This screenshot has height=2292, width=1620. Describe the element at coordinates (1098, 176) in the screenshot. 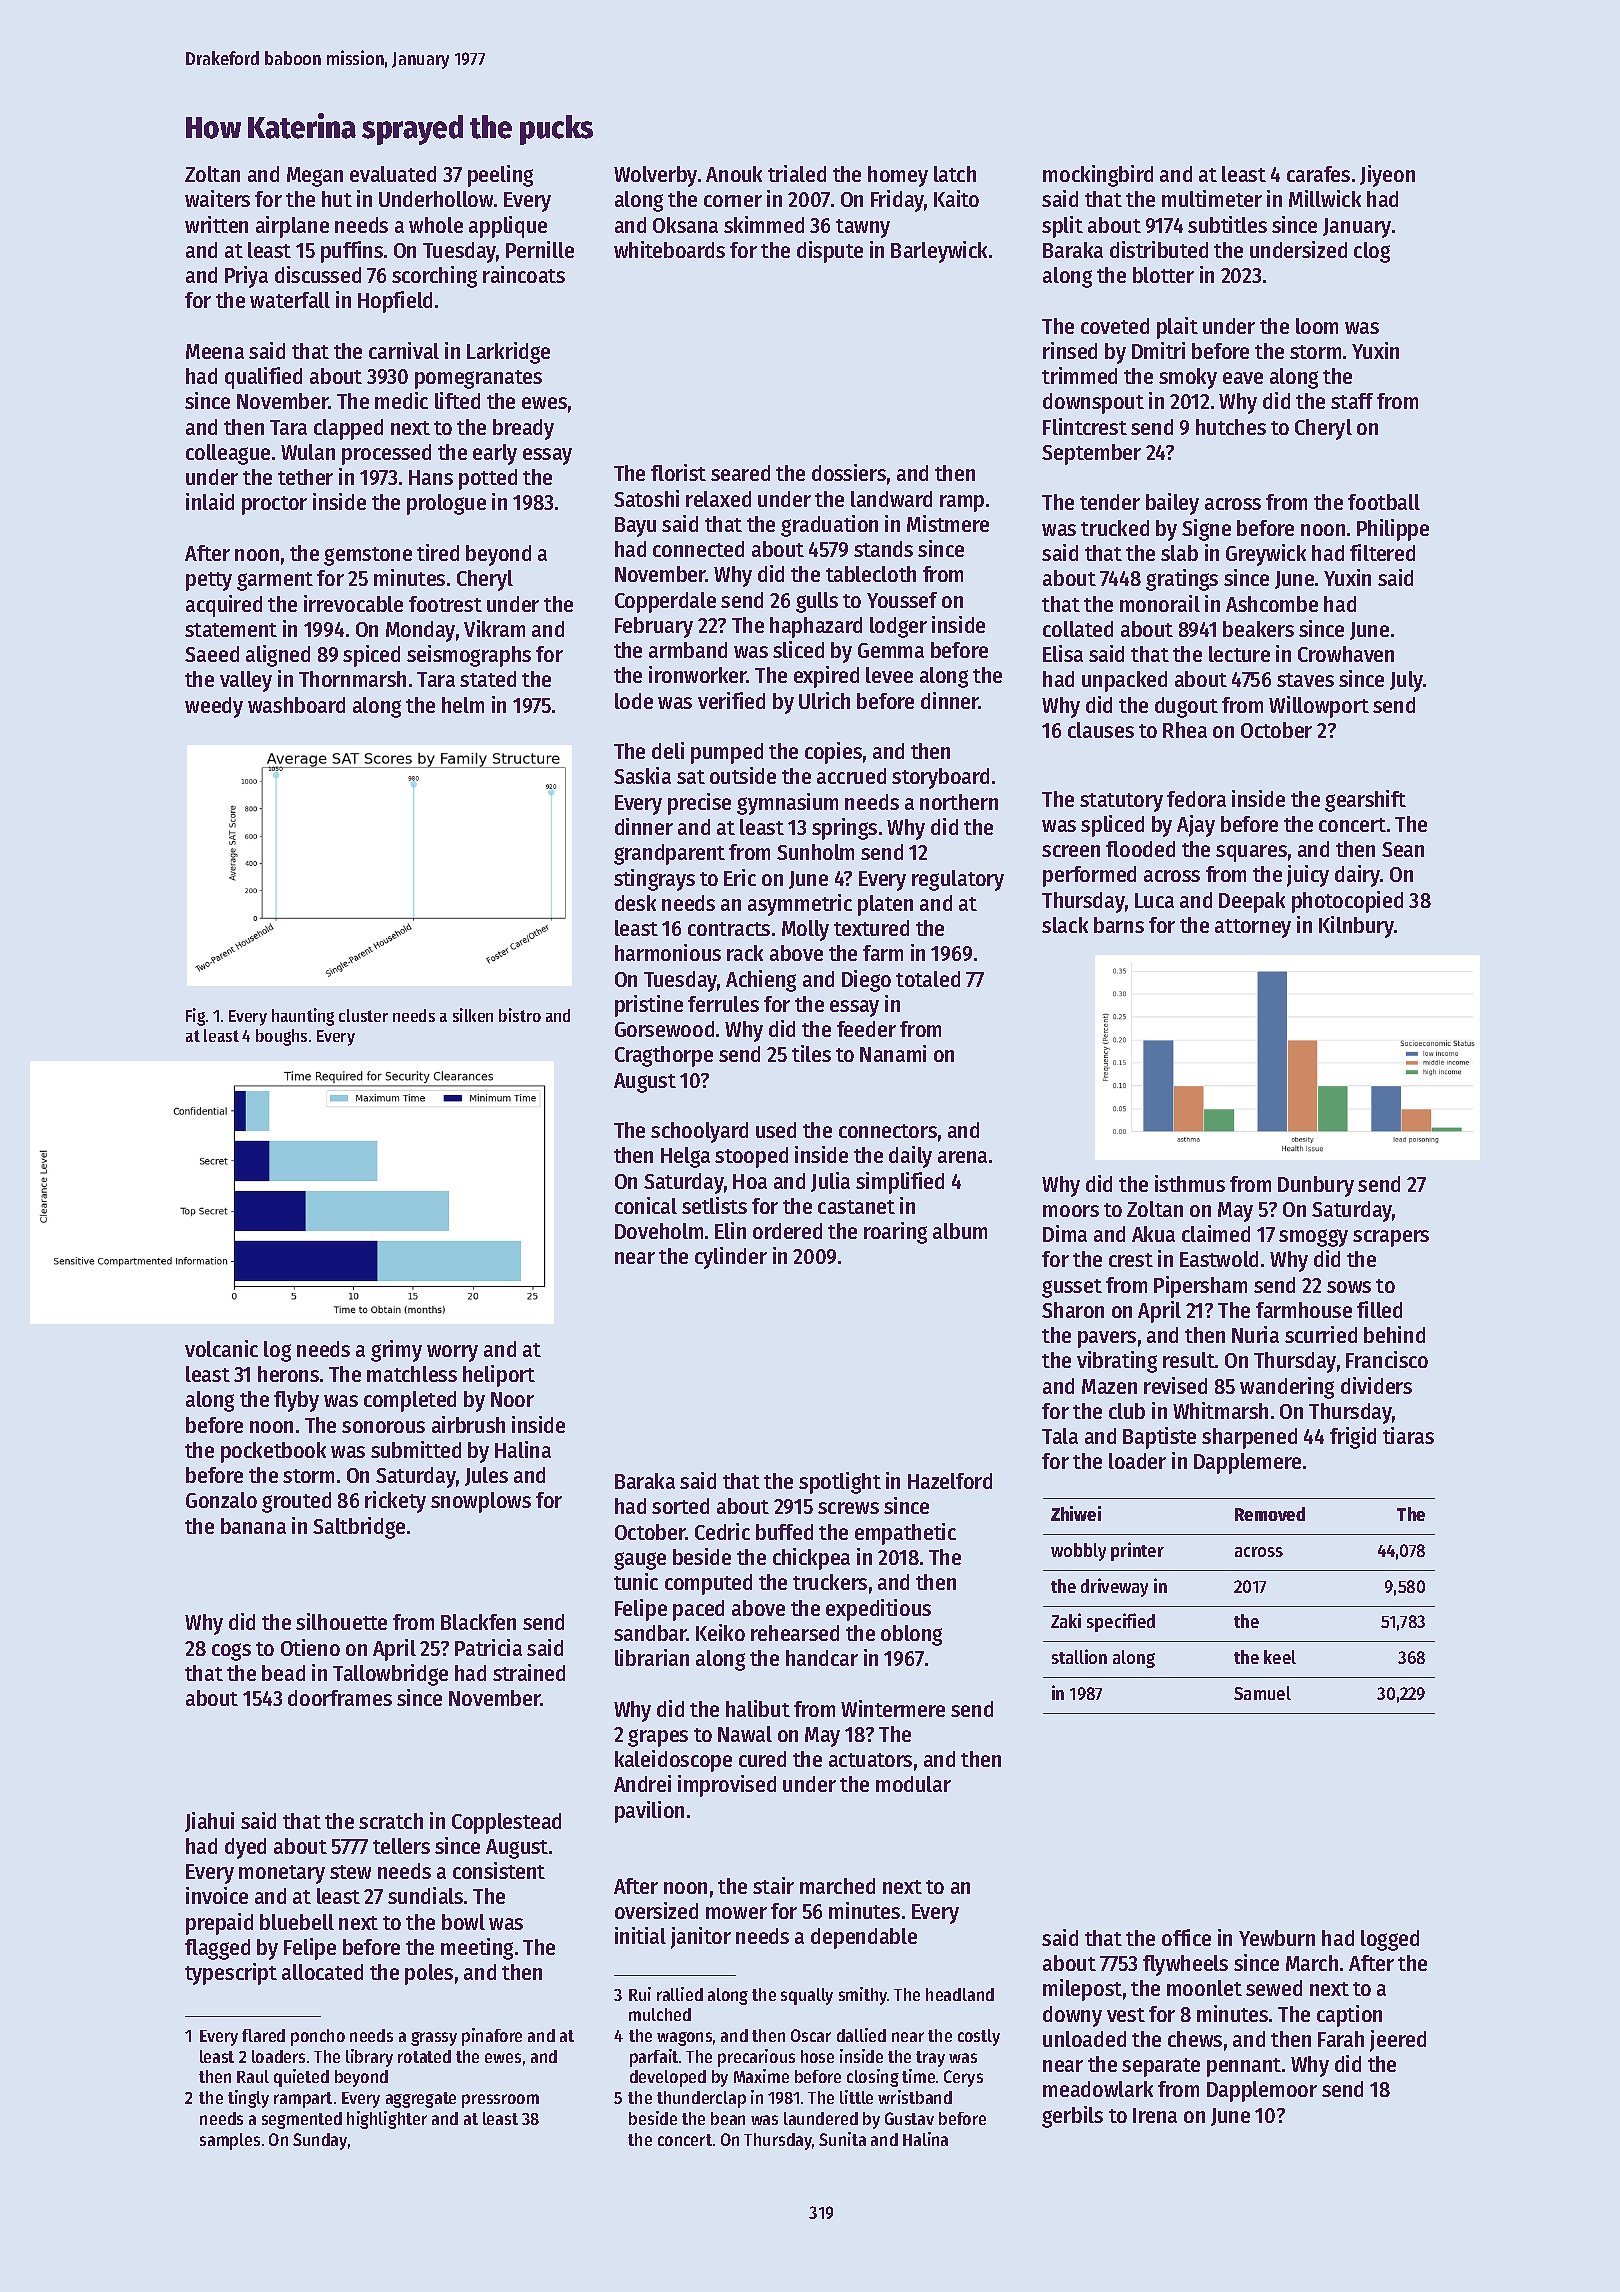

I see `mockingbird` at that location.
